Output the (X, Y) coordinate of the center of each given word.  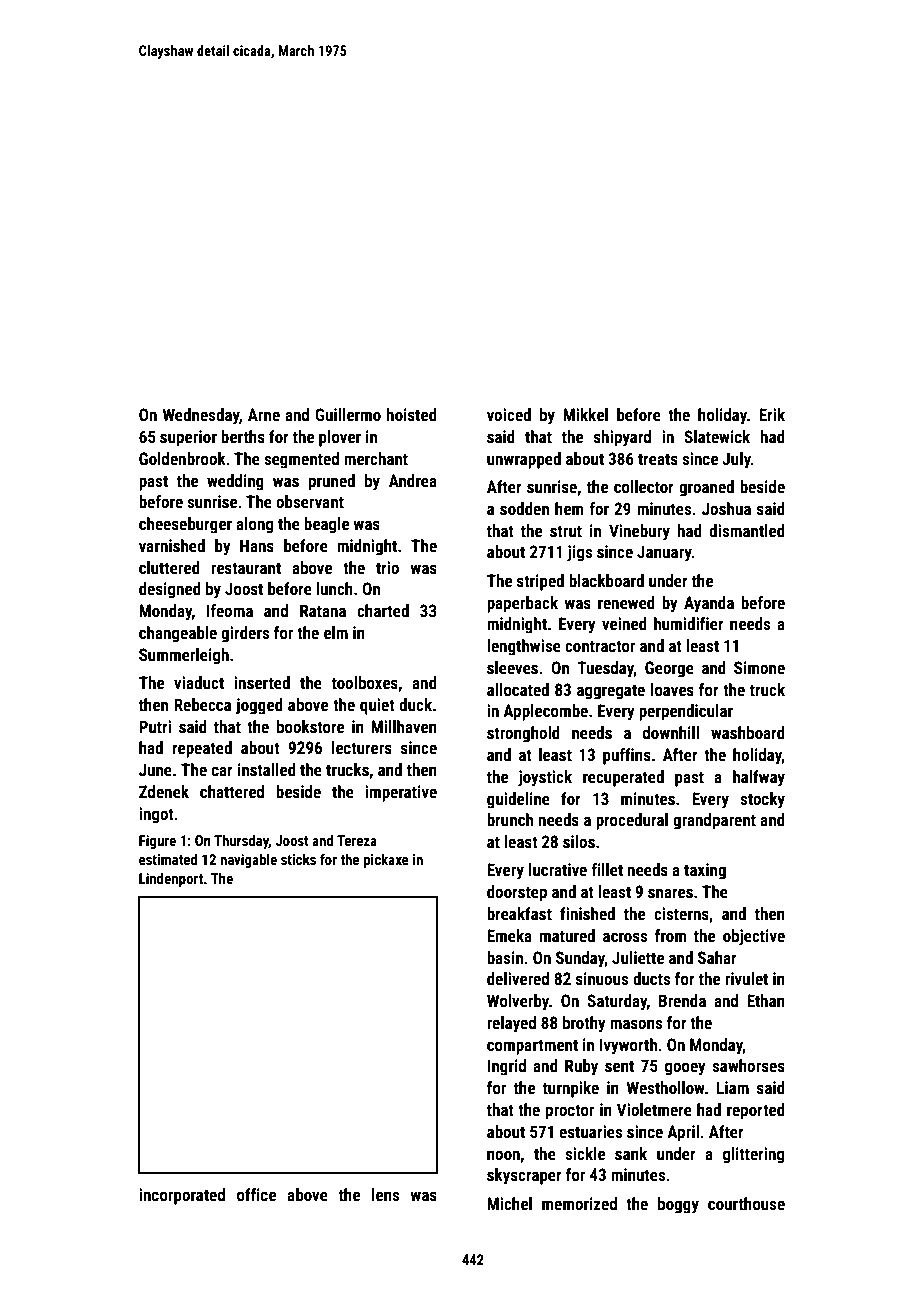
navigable (248, 861)
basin (505, 957)
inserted (262, 682)
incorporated (182, 1196)
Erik (772, 414)
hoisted (411, 414)
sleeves (512, 667)
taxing (705, 871)
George (669, 669)
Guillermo (348, 414)
